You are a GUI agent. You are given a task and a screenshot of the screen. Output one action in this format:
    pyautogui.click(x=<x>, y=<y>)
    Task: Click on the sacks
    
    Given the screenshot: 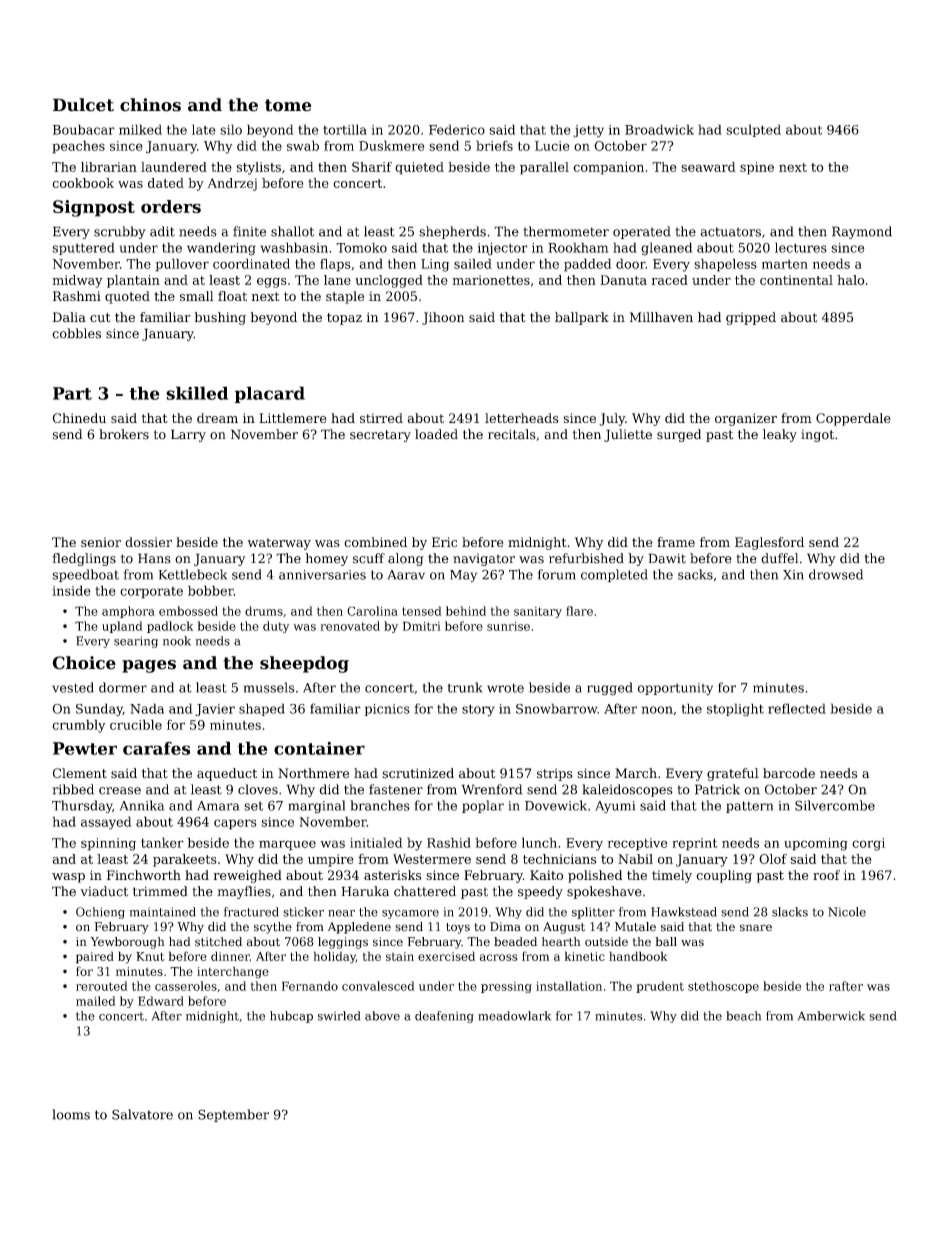 What is the action you would take?
    pyautogui.click(x=695, y=574)
